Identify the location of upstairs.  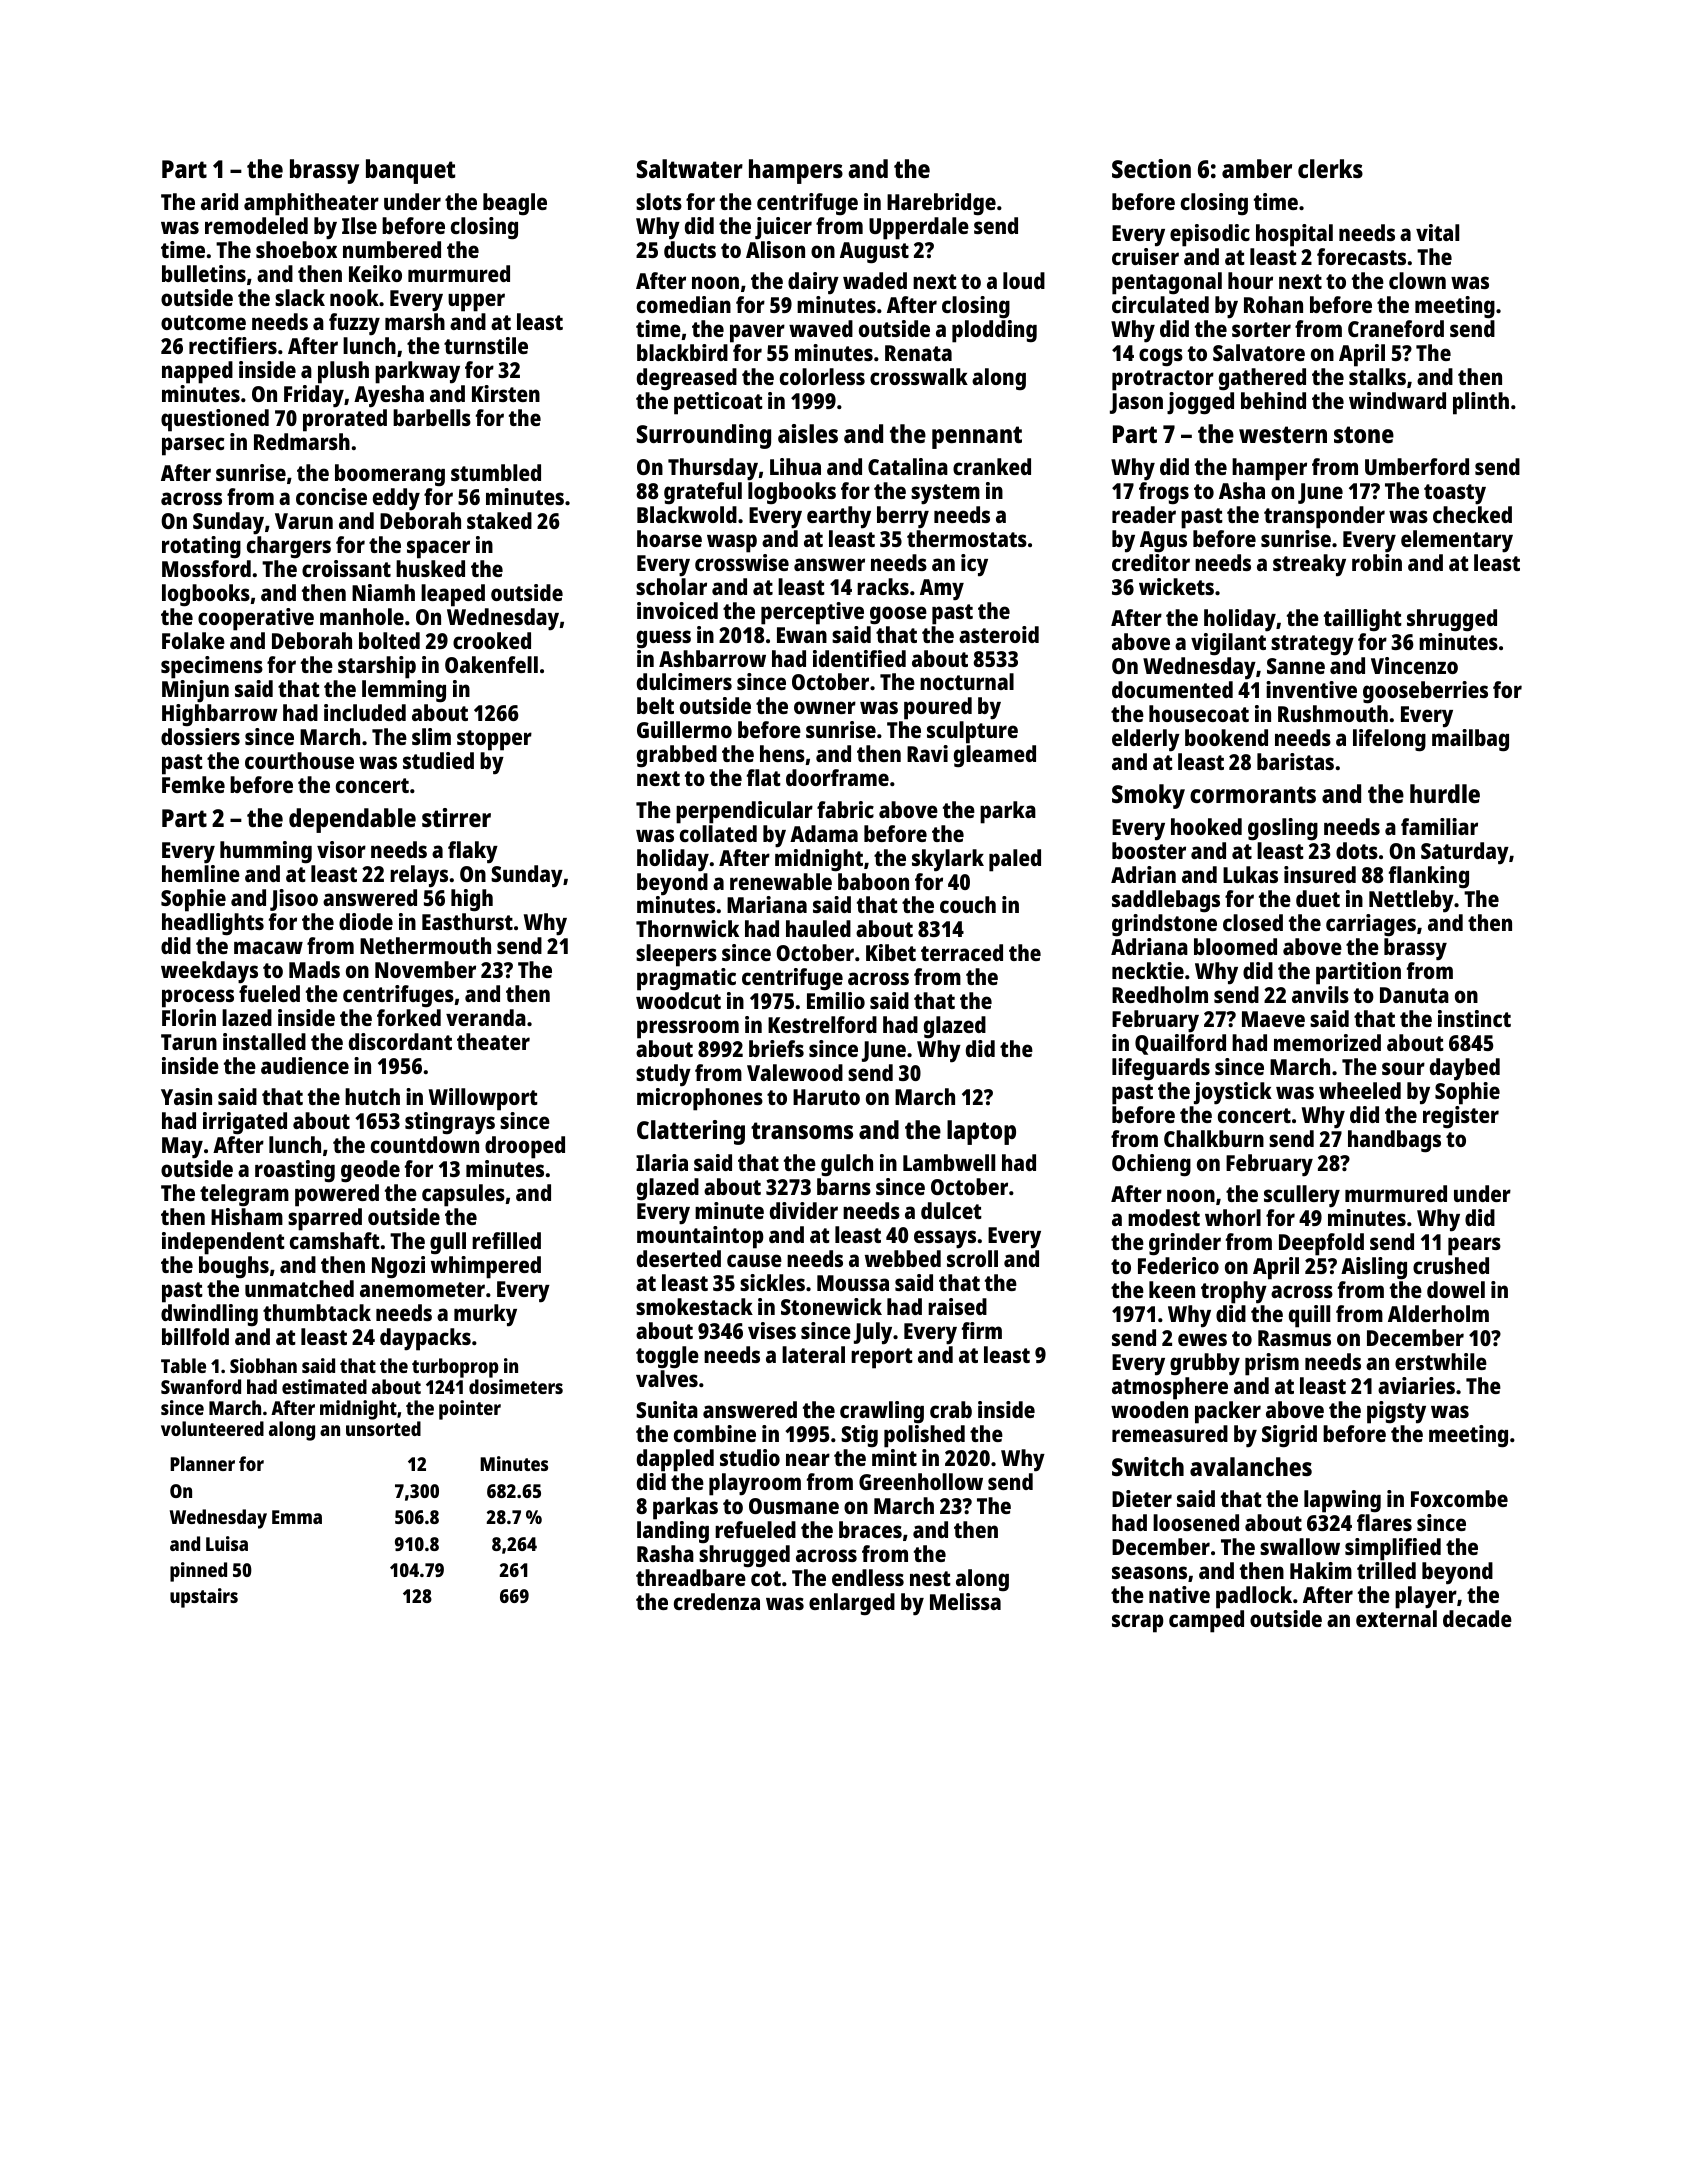
(204, 1598).
